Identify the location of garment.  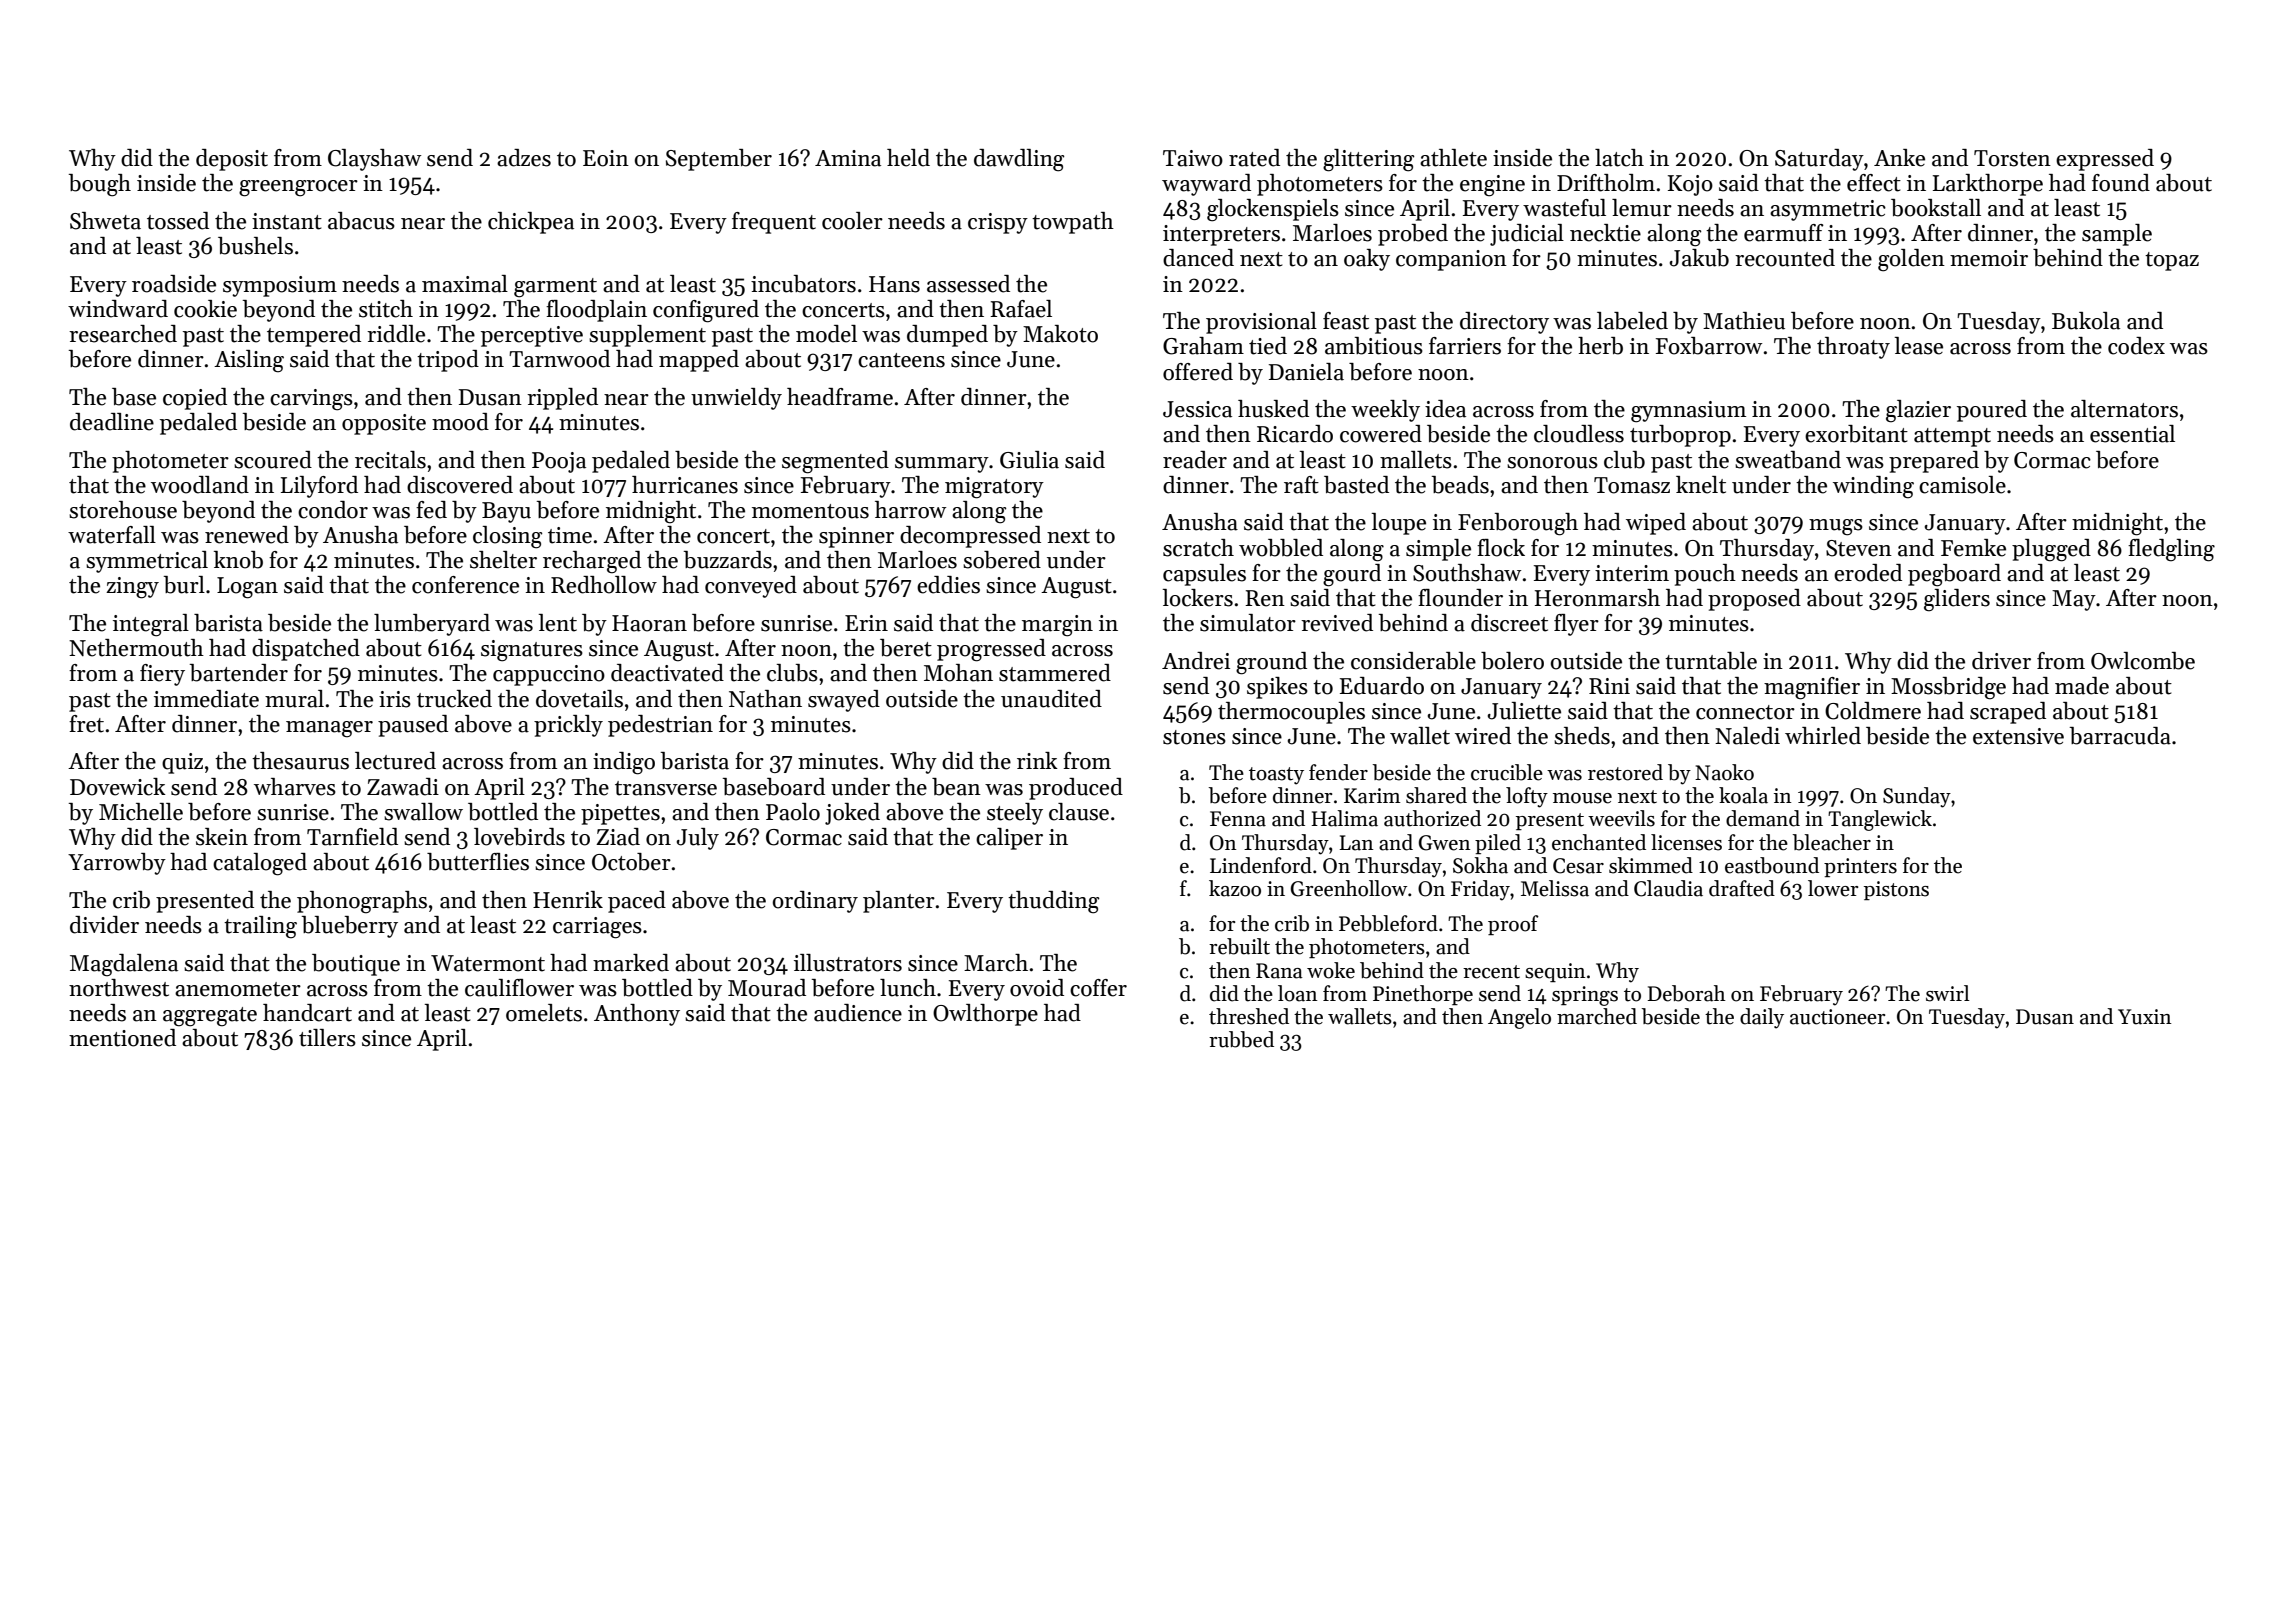
(555, 288).
